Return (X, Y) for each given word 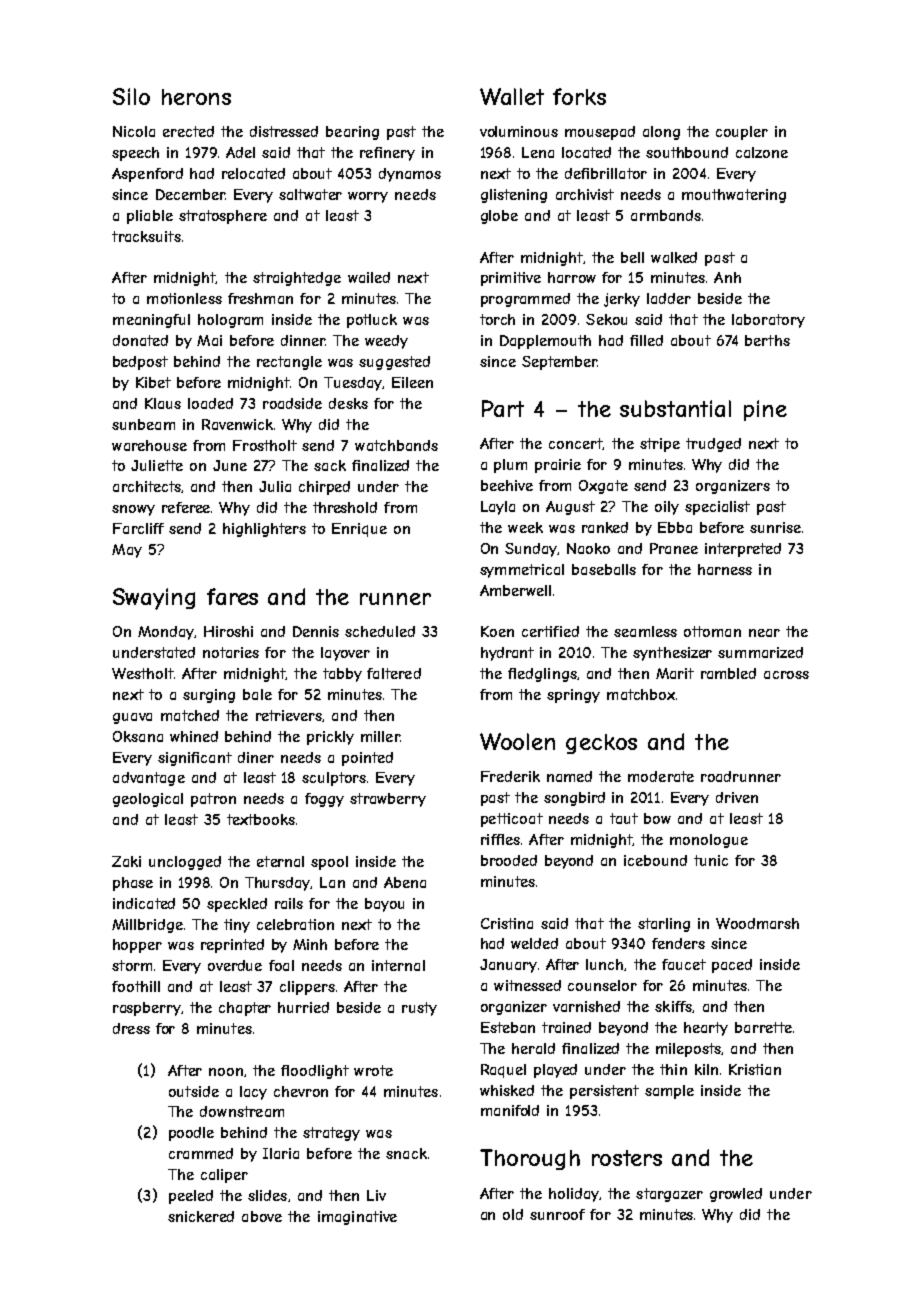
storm (132, 965)
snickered (201, 1216)
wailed (369, 277)
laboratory (768, 321)
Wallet (512, 96)
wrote (373, 1070)
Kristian (755, 1069)
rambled (728, 673)
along (661, 133)
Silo (131, 96)
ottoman (712, 631)
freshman (260, 298)
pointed (367, 759)
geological (148, 800)
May (127, 551)
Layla (498, 508)
